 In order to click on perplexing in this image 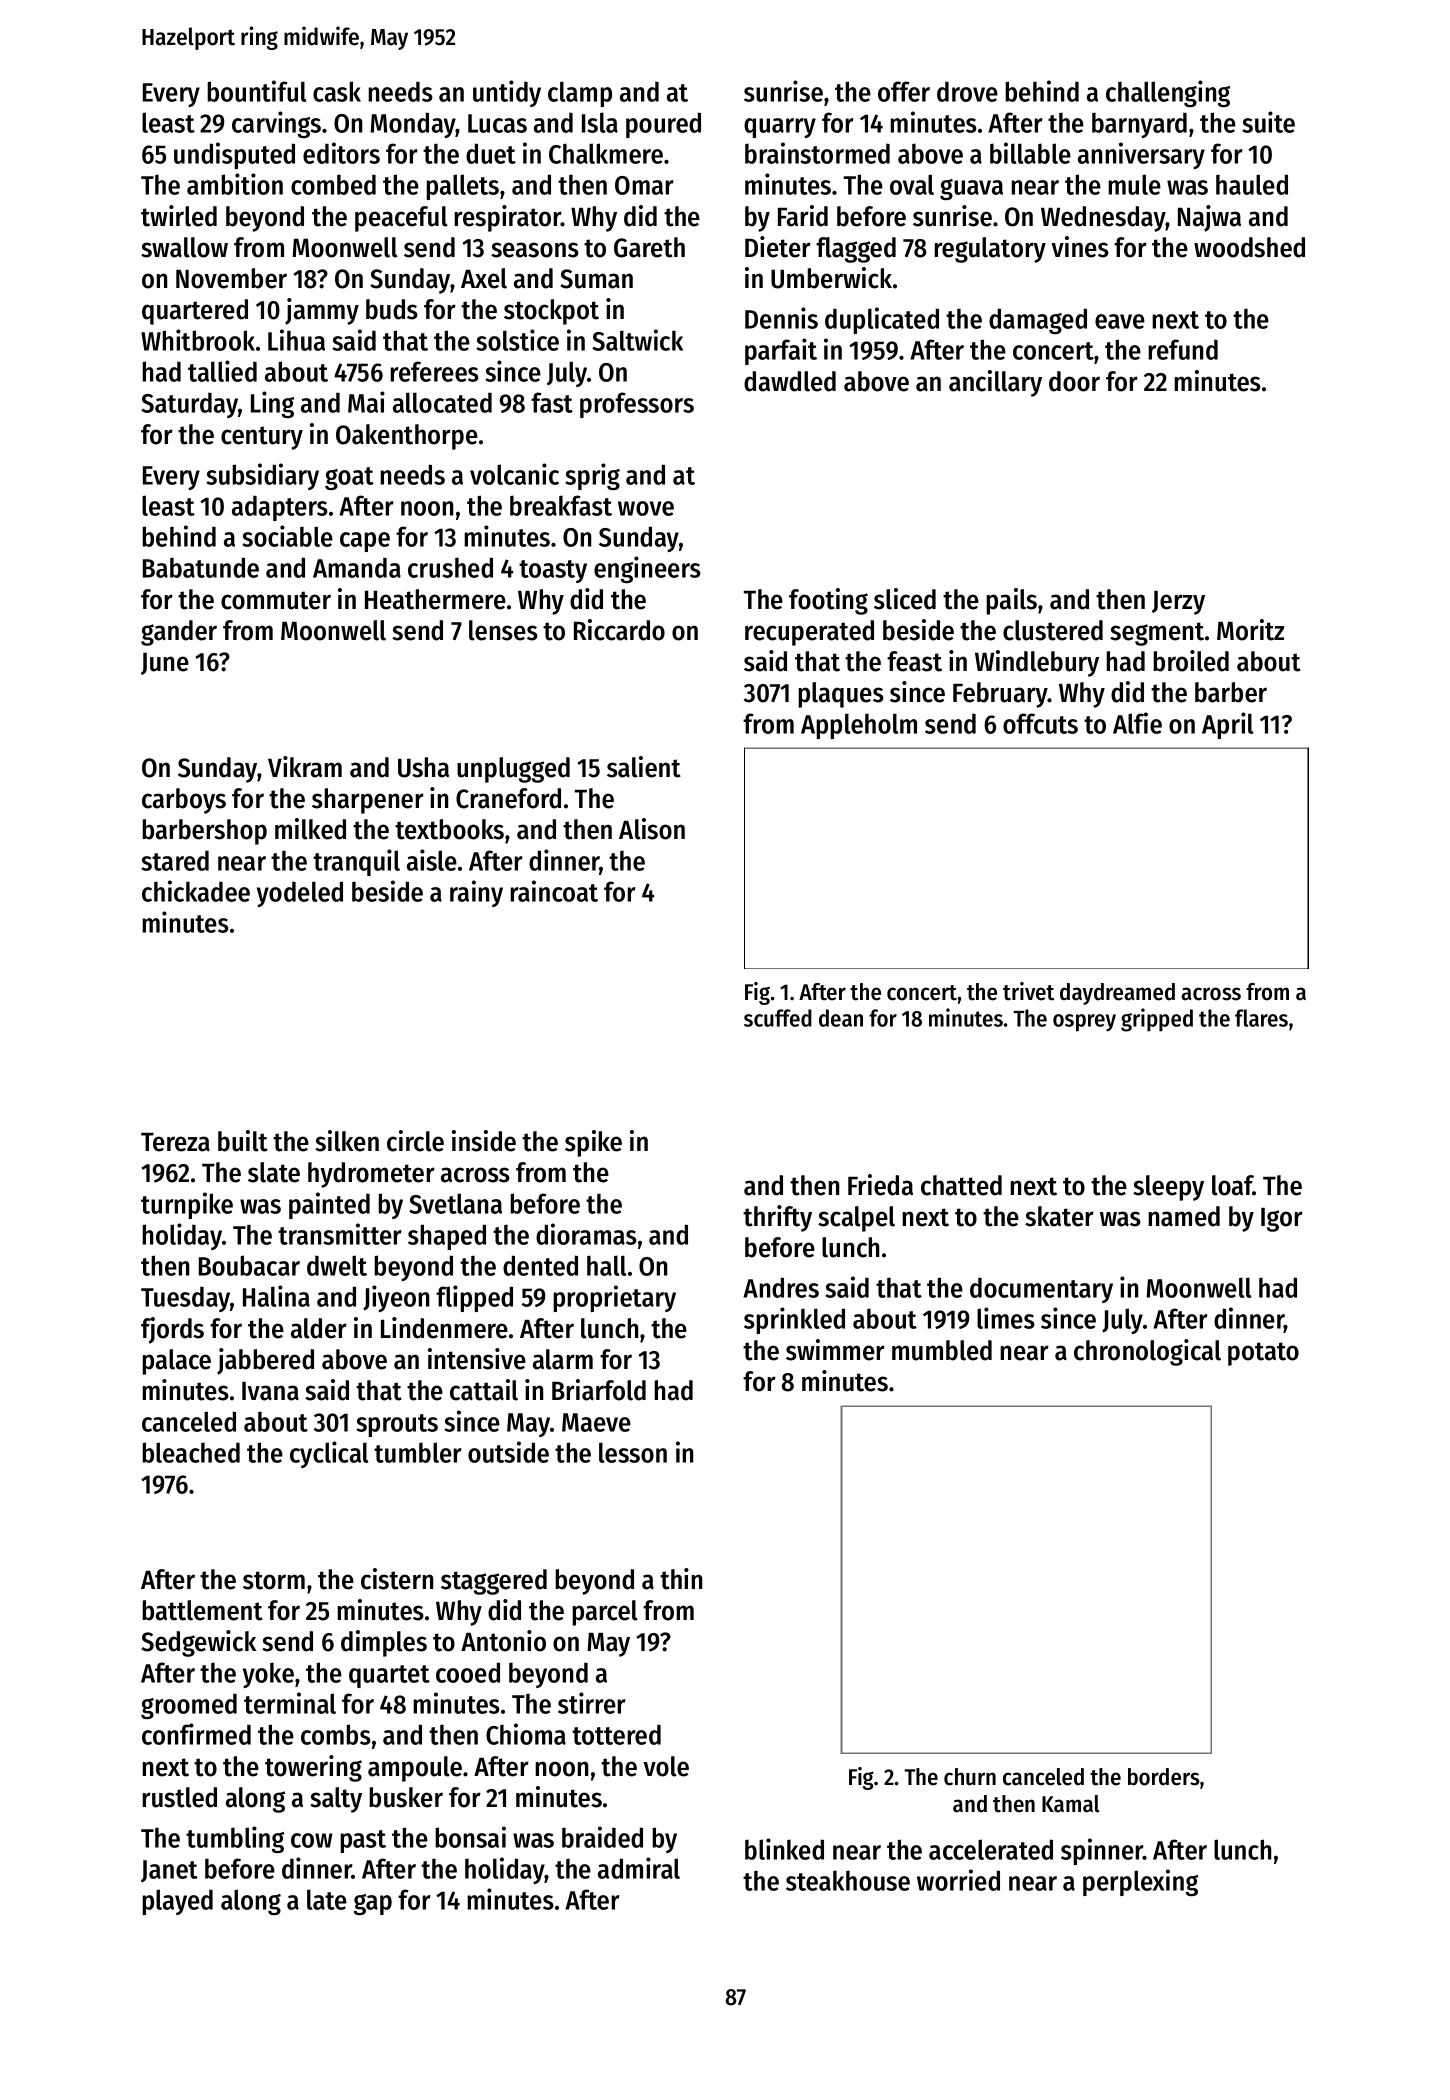, I will do `click(1140, 1882)`.
